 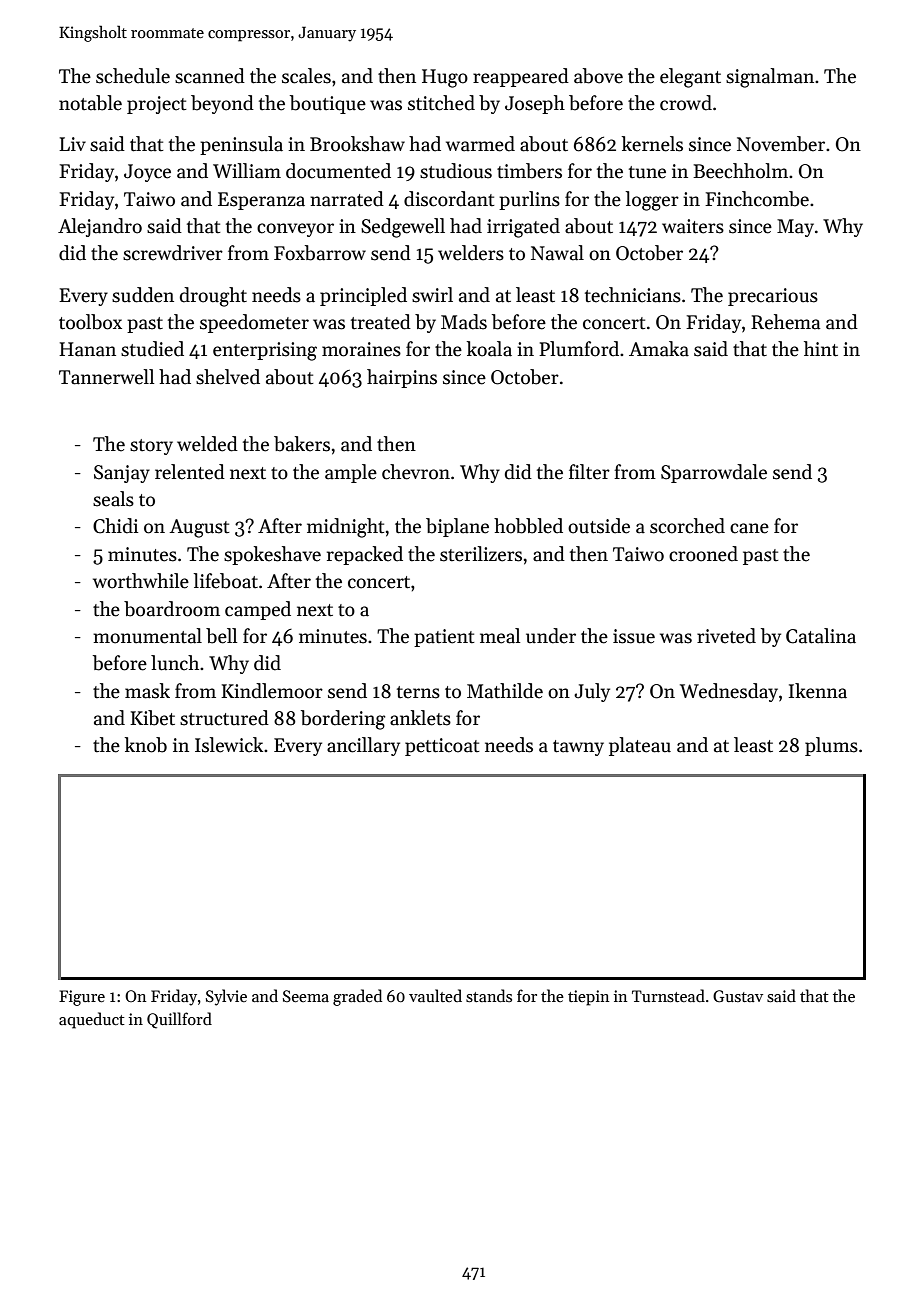 I want to click on ample, so click(x=351, y=473).
